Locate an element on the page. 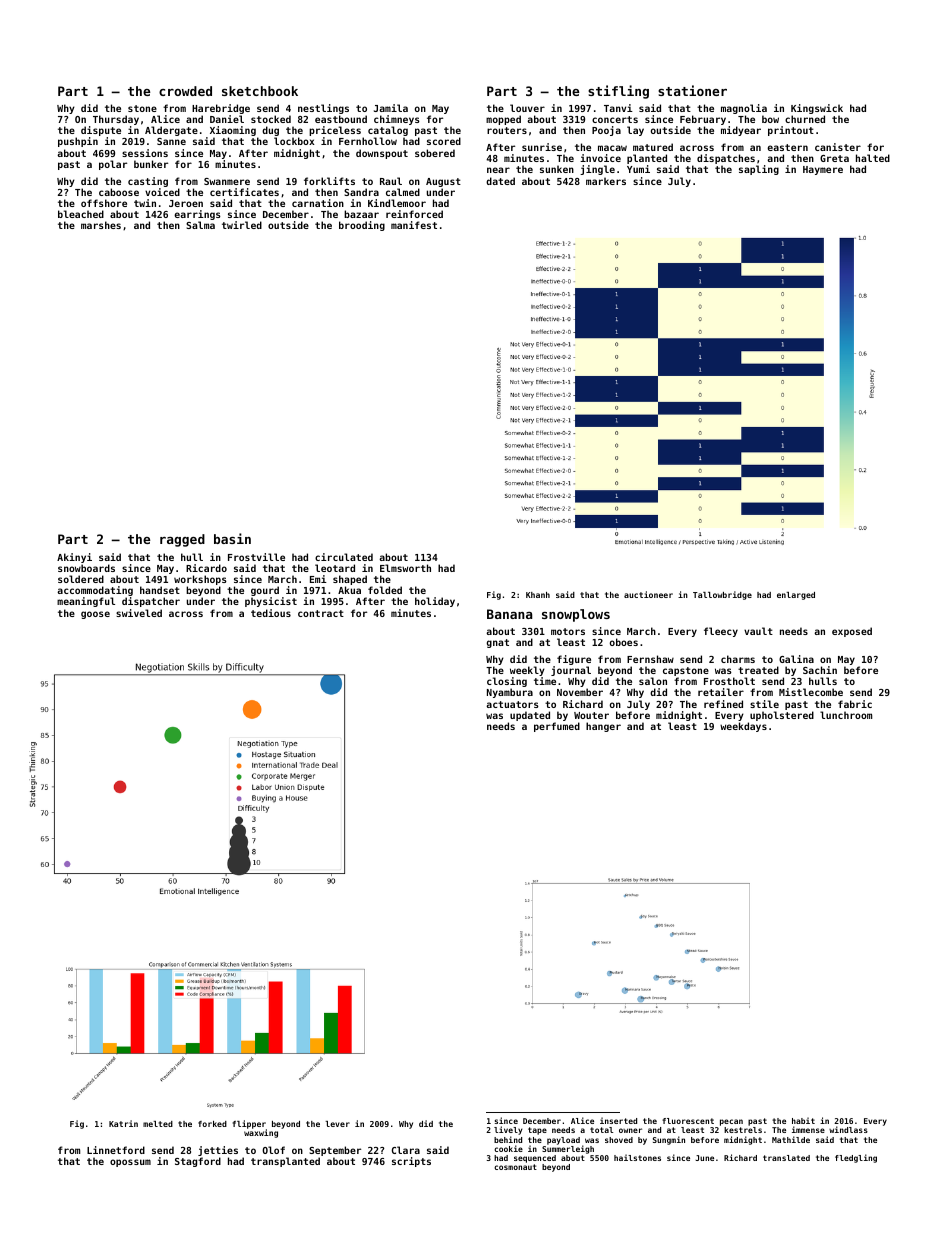 The image size is (952, 1233). markers is located at coordinates (606, 181).
